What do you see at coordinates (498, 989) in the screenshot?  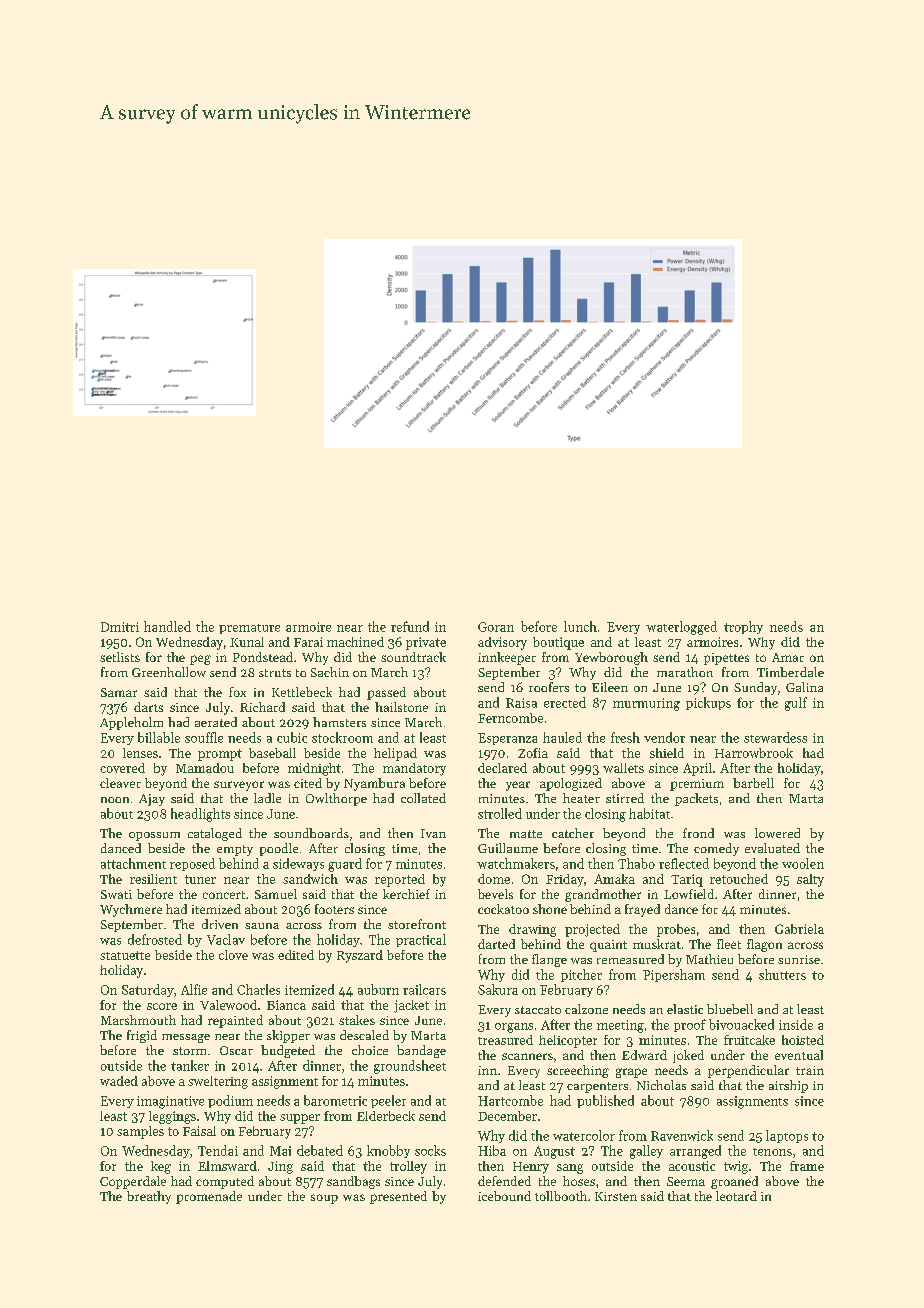 I see `Sakura` at bounding box center [498, 989].
